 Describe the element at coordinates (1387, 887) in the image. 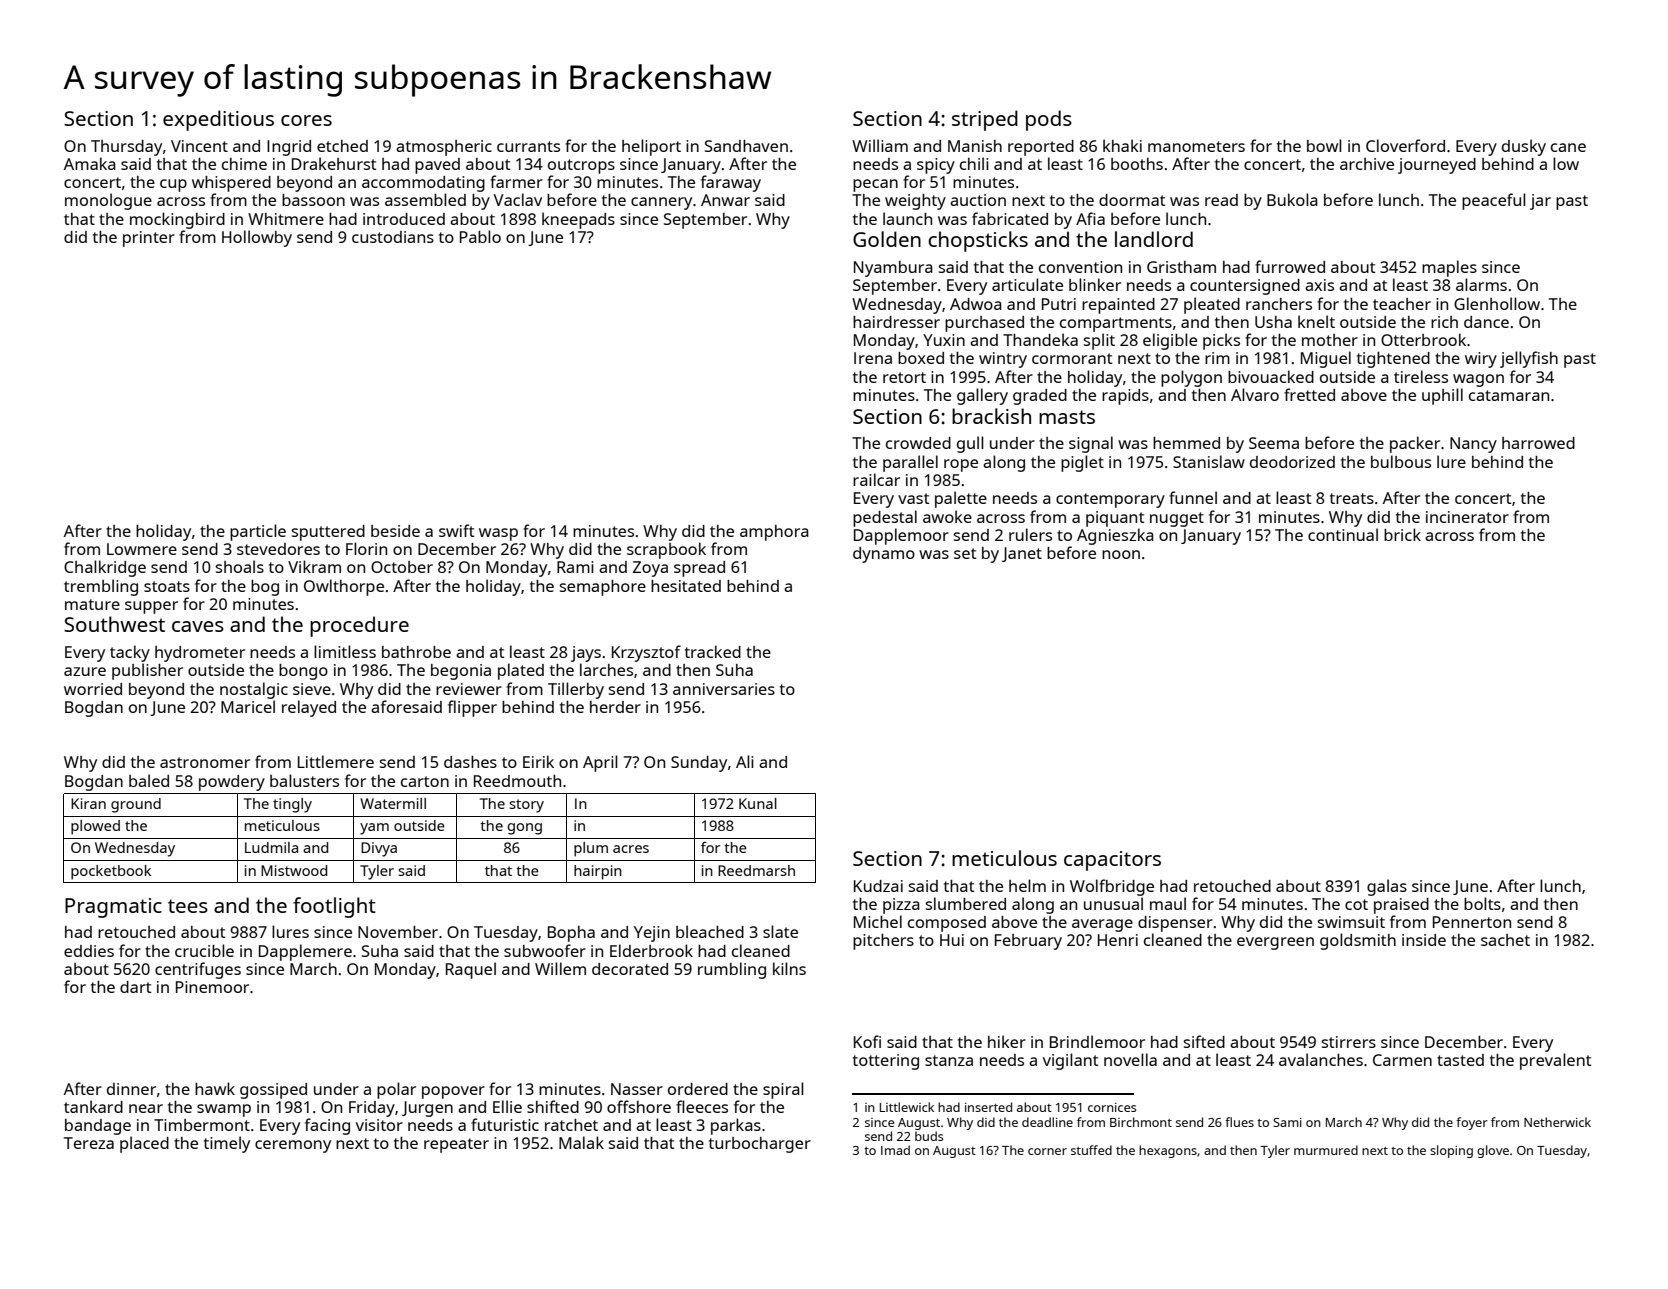

I see `galas` at that location.
